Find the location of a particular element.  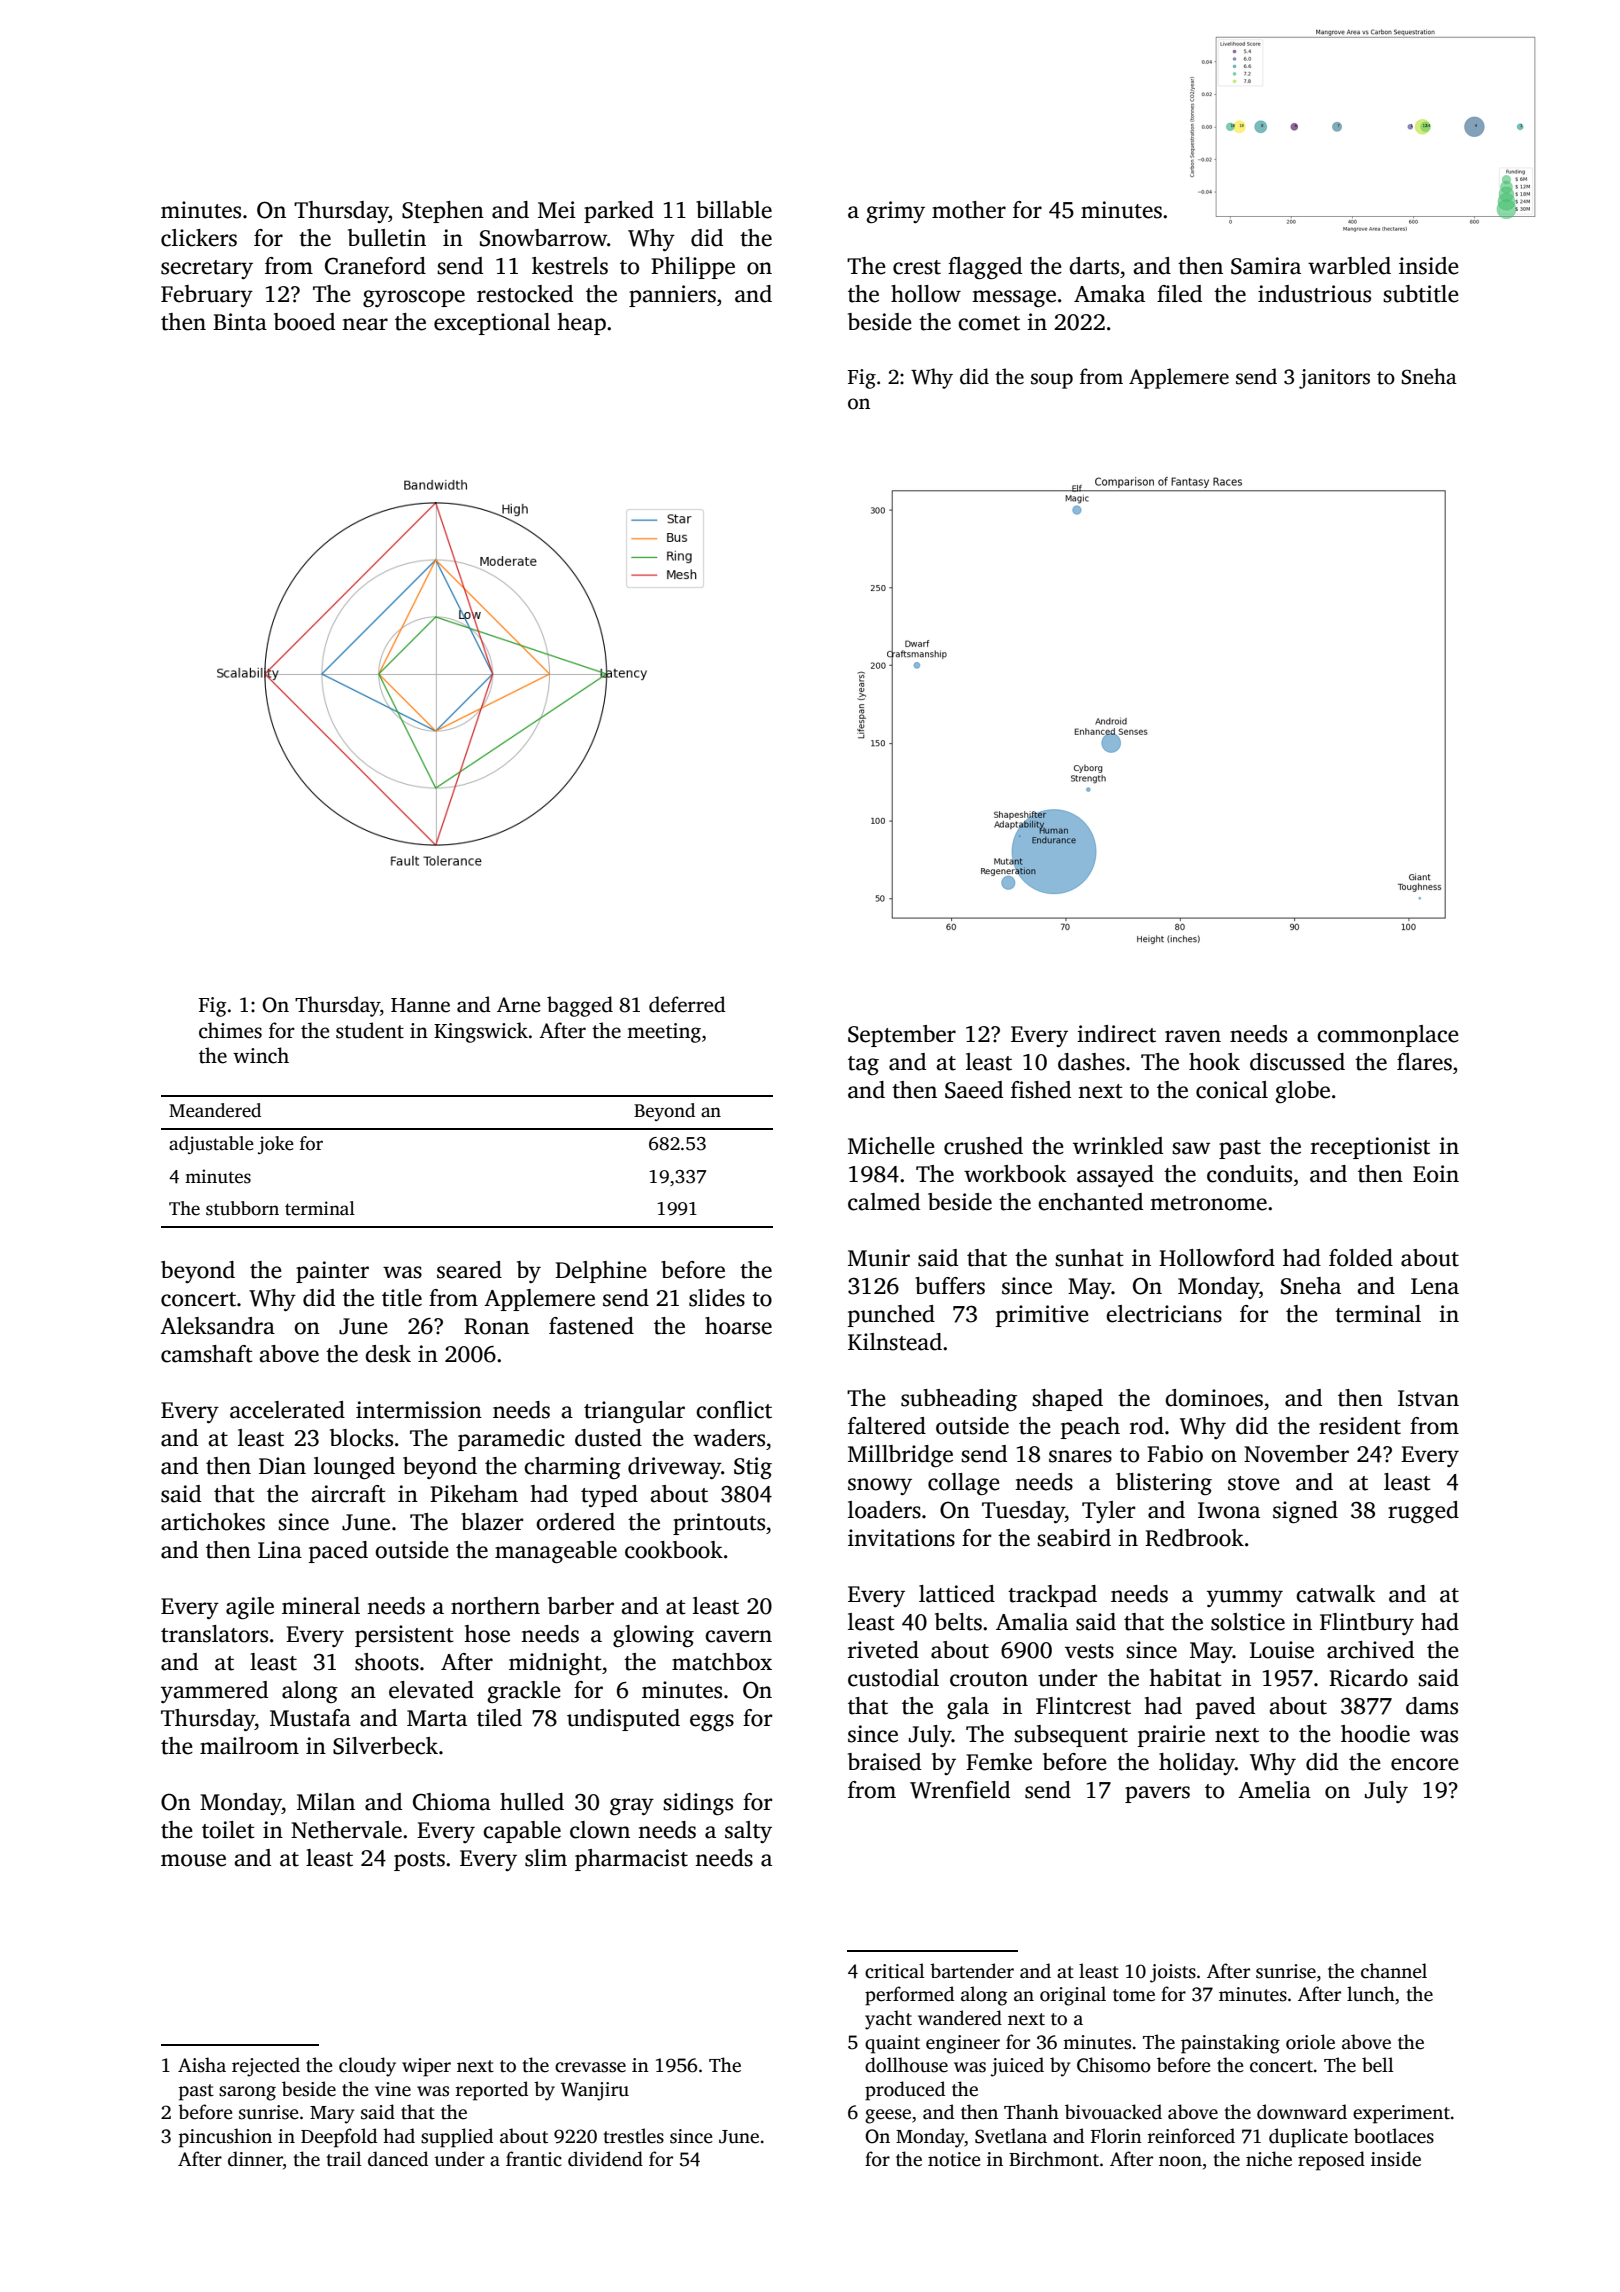

indirect is located at coordinates (1116, 1034).
